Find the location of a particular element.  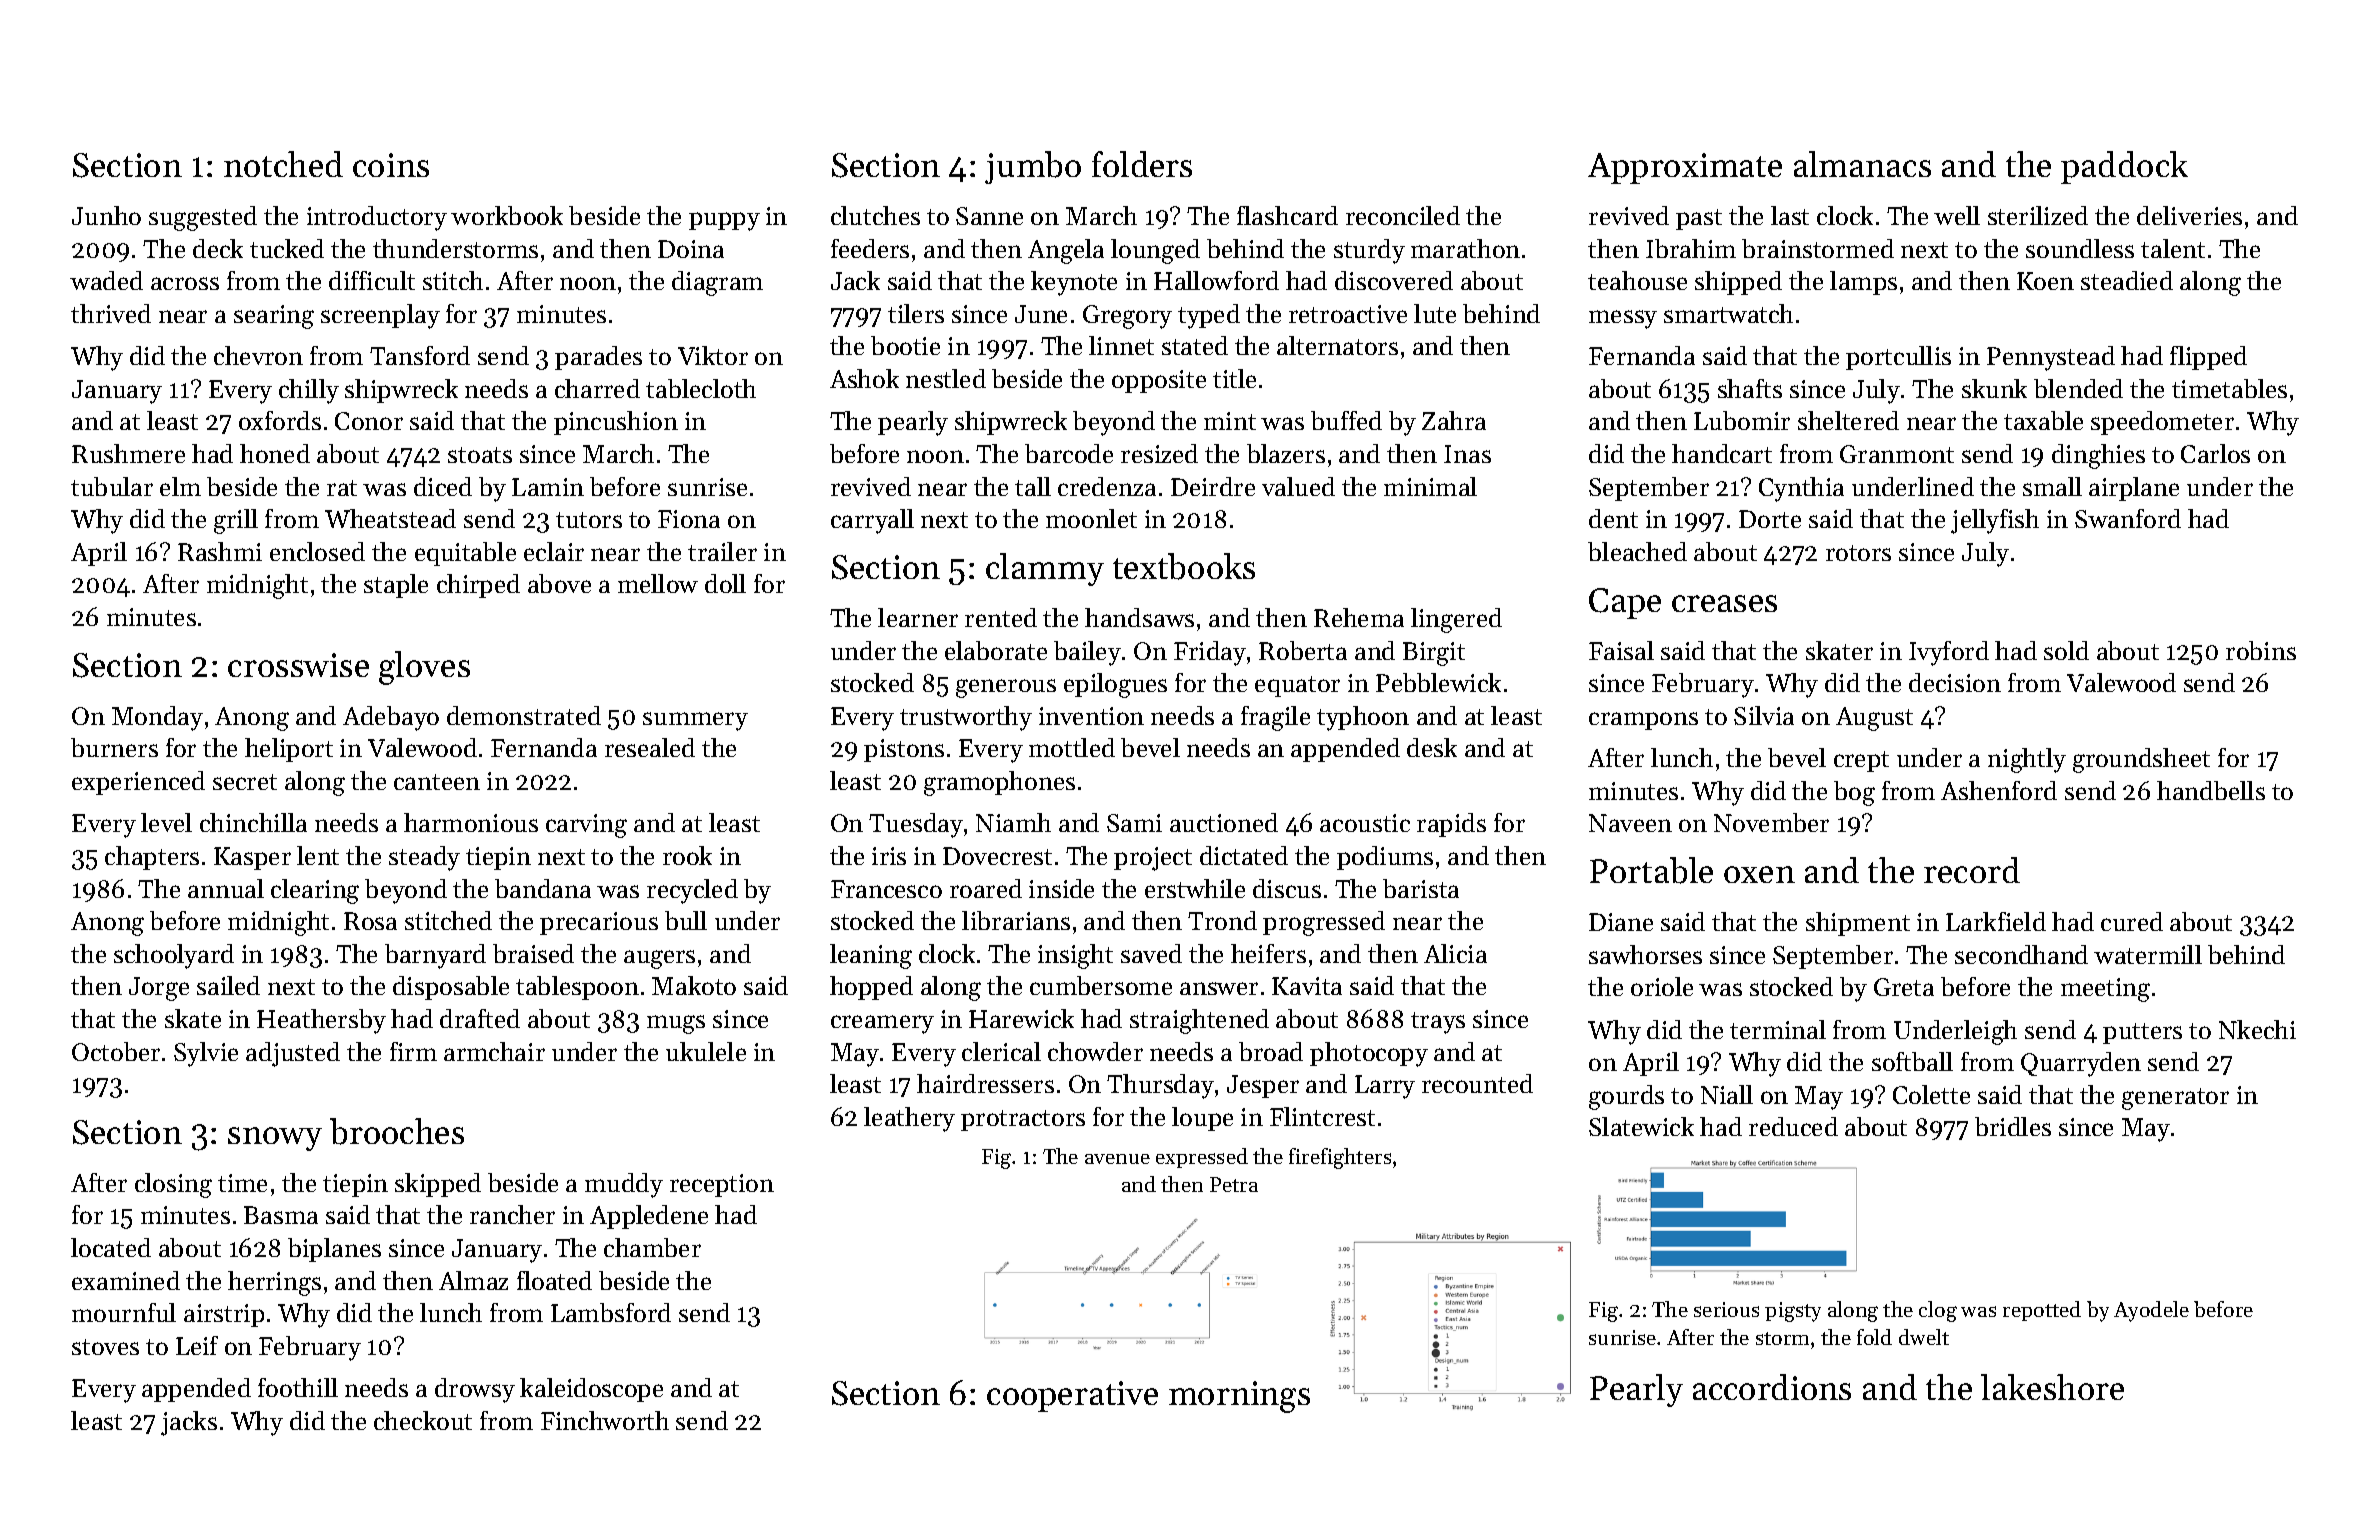

shipment is located at coordinates (1858, 924).
